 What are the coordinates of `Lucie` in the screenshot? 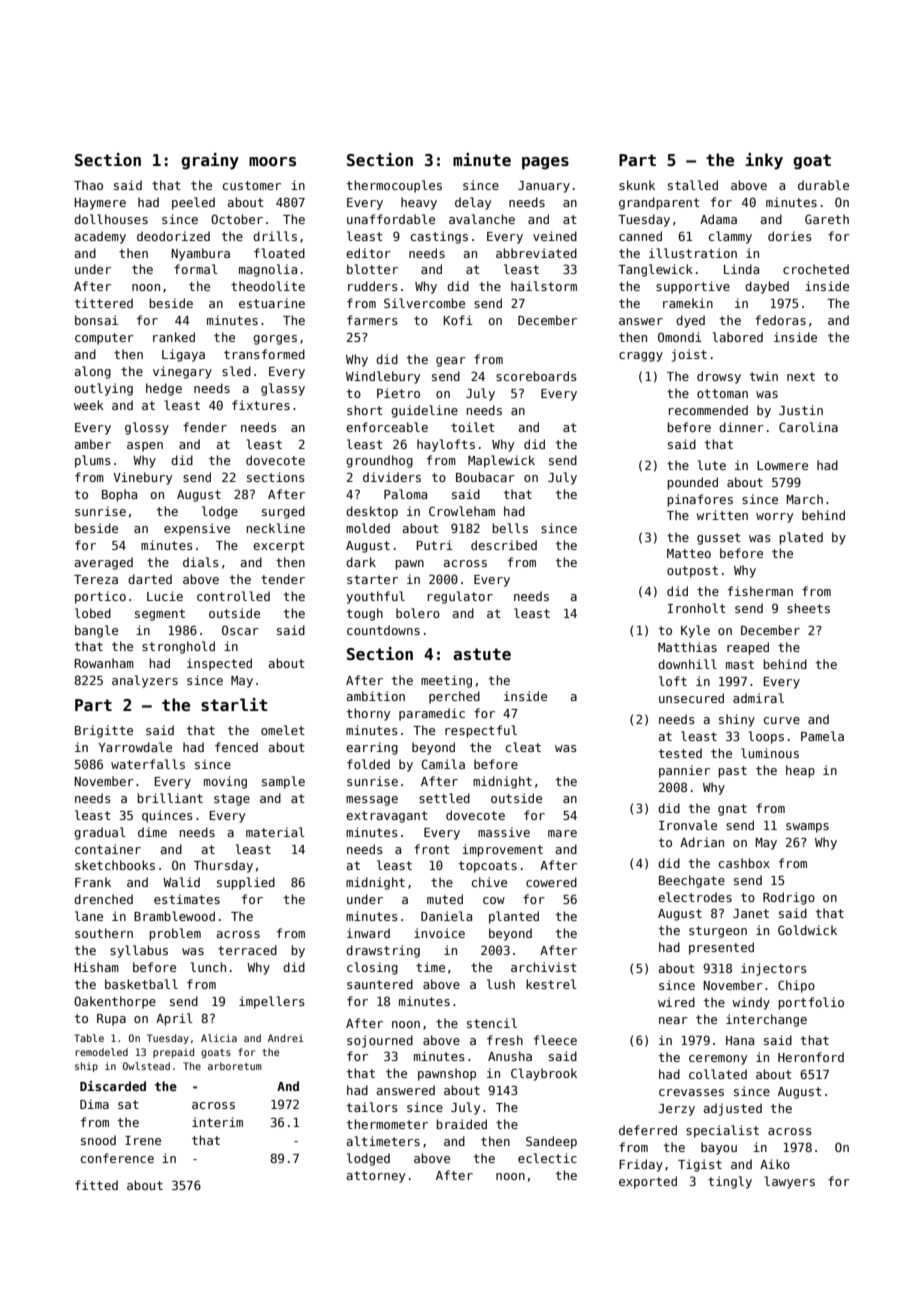 It's located at (165, 596).
